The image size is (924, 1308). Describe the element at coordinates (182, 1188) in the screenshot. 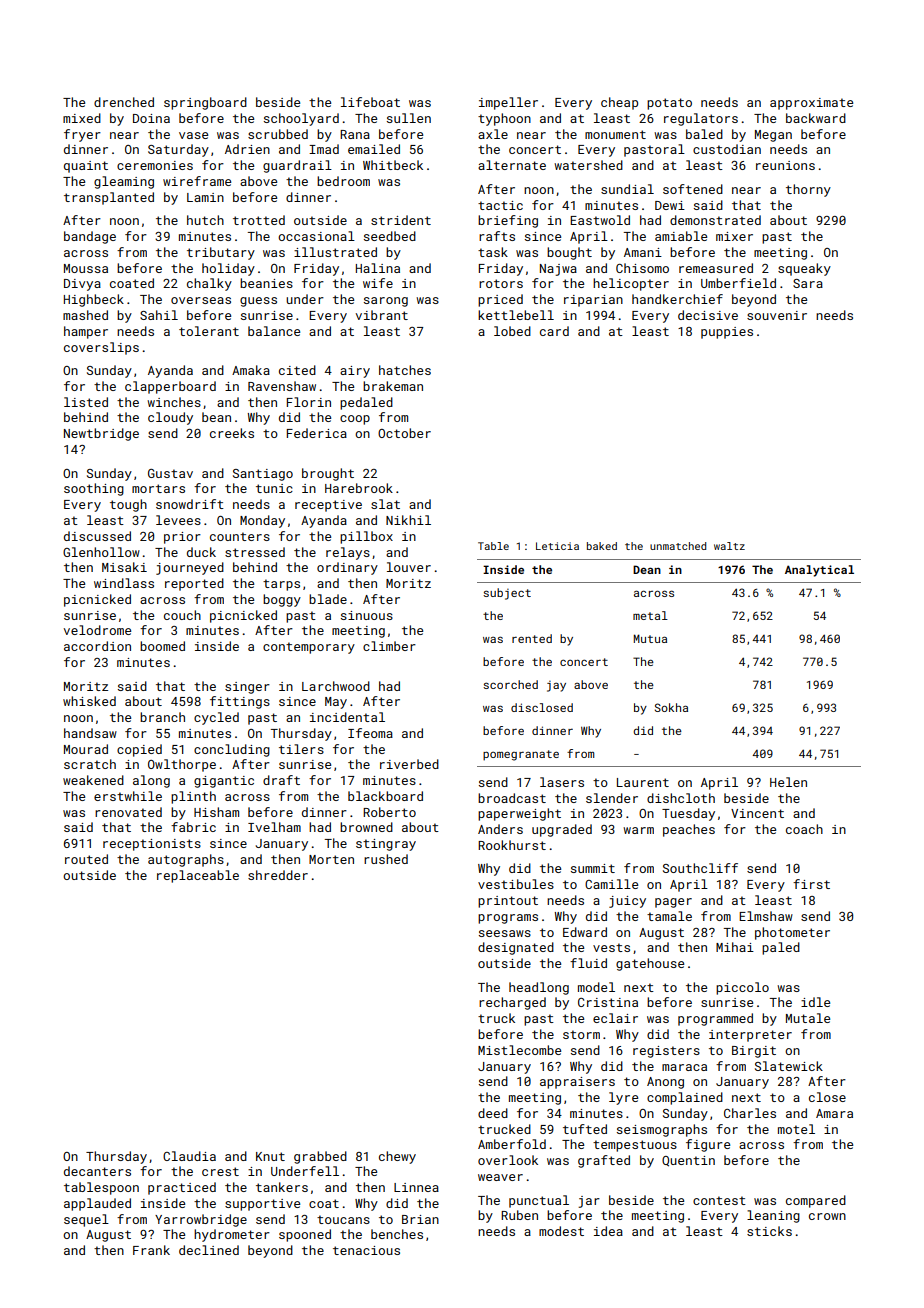

I see `practiced` at that location.
